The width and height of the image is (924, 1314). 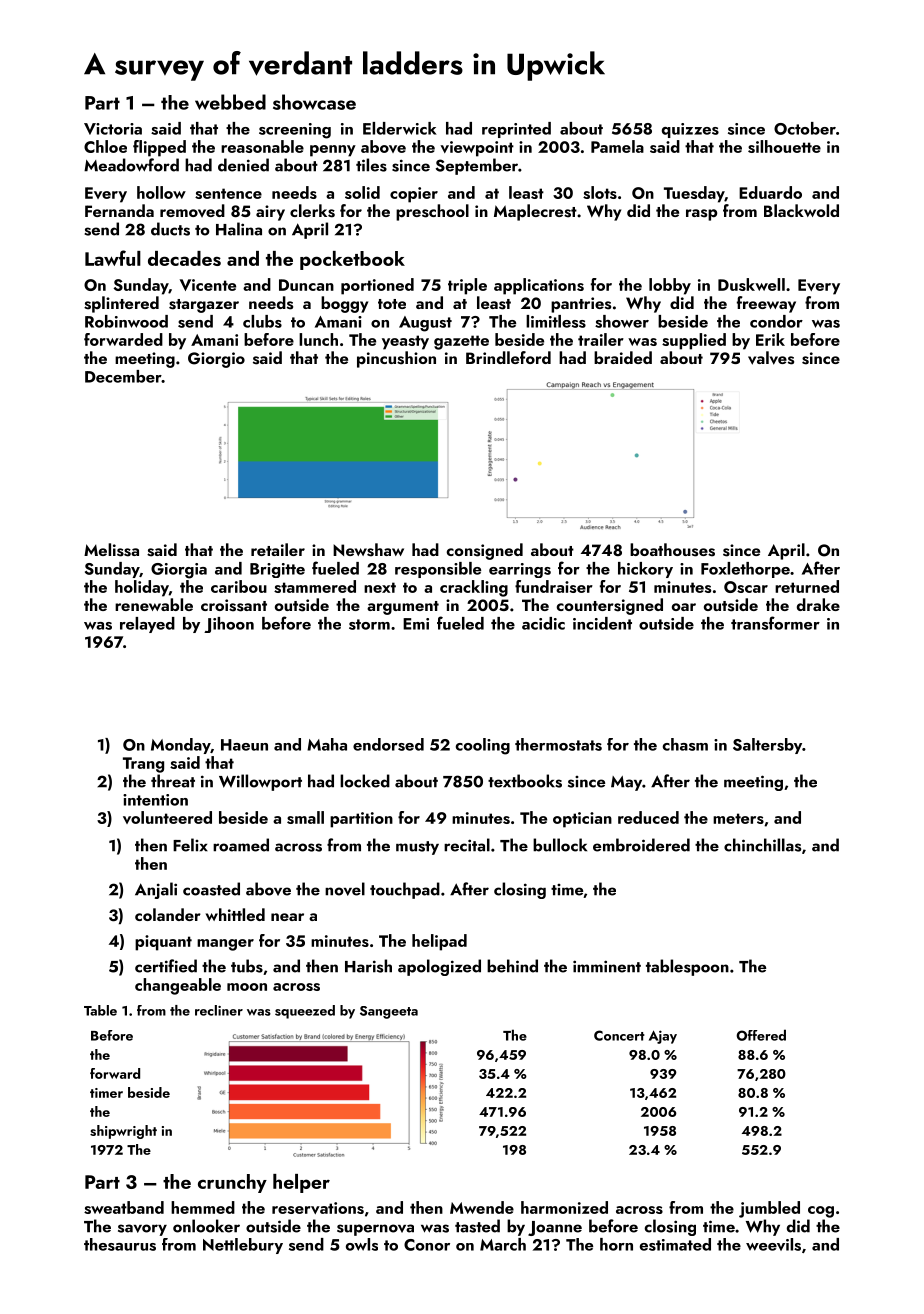 What do you see at coordinates (230, 102) in the image?
I see `webbed` at bounding box center [230, 102].
